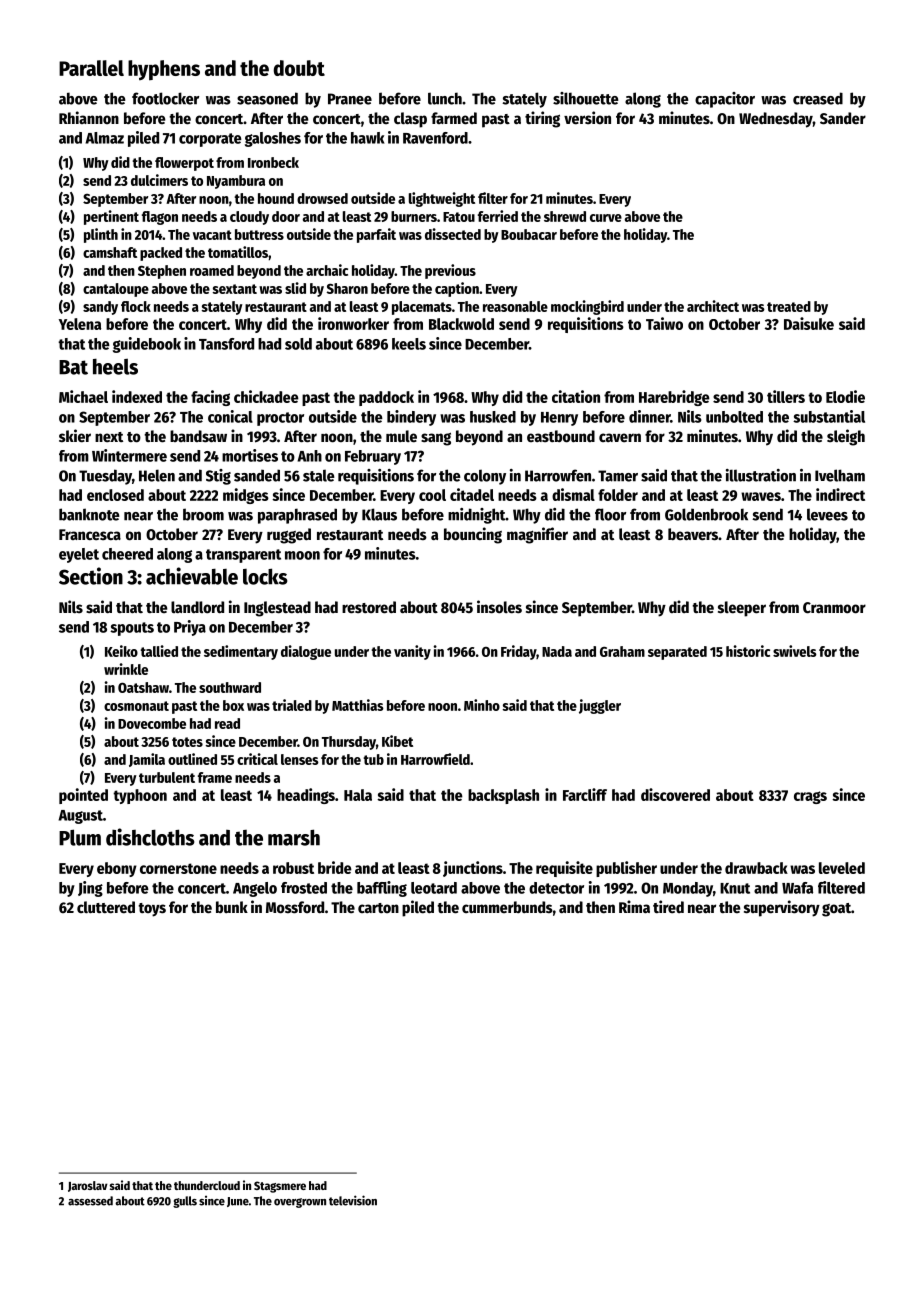 The image size is (924, 1314). Describe the element at coordinates (88, 1186) in the screenshot. I see `Jaroslav` at that location.
